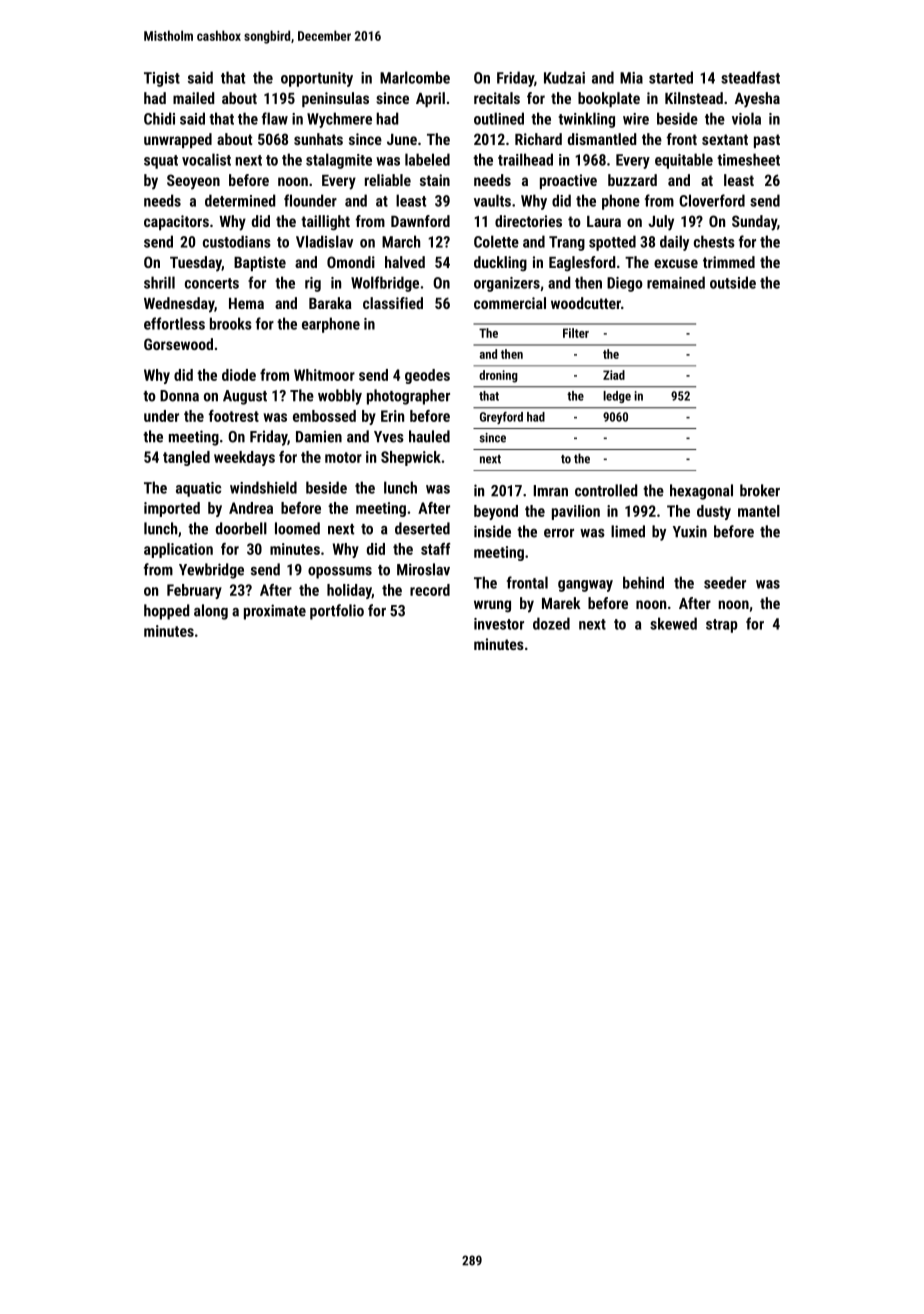  What do you see at coordinates (159, 282) in the page?
I see `shrill` at bounding box center [159, 282].
